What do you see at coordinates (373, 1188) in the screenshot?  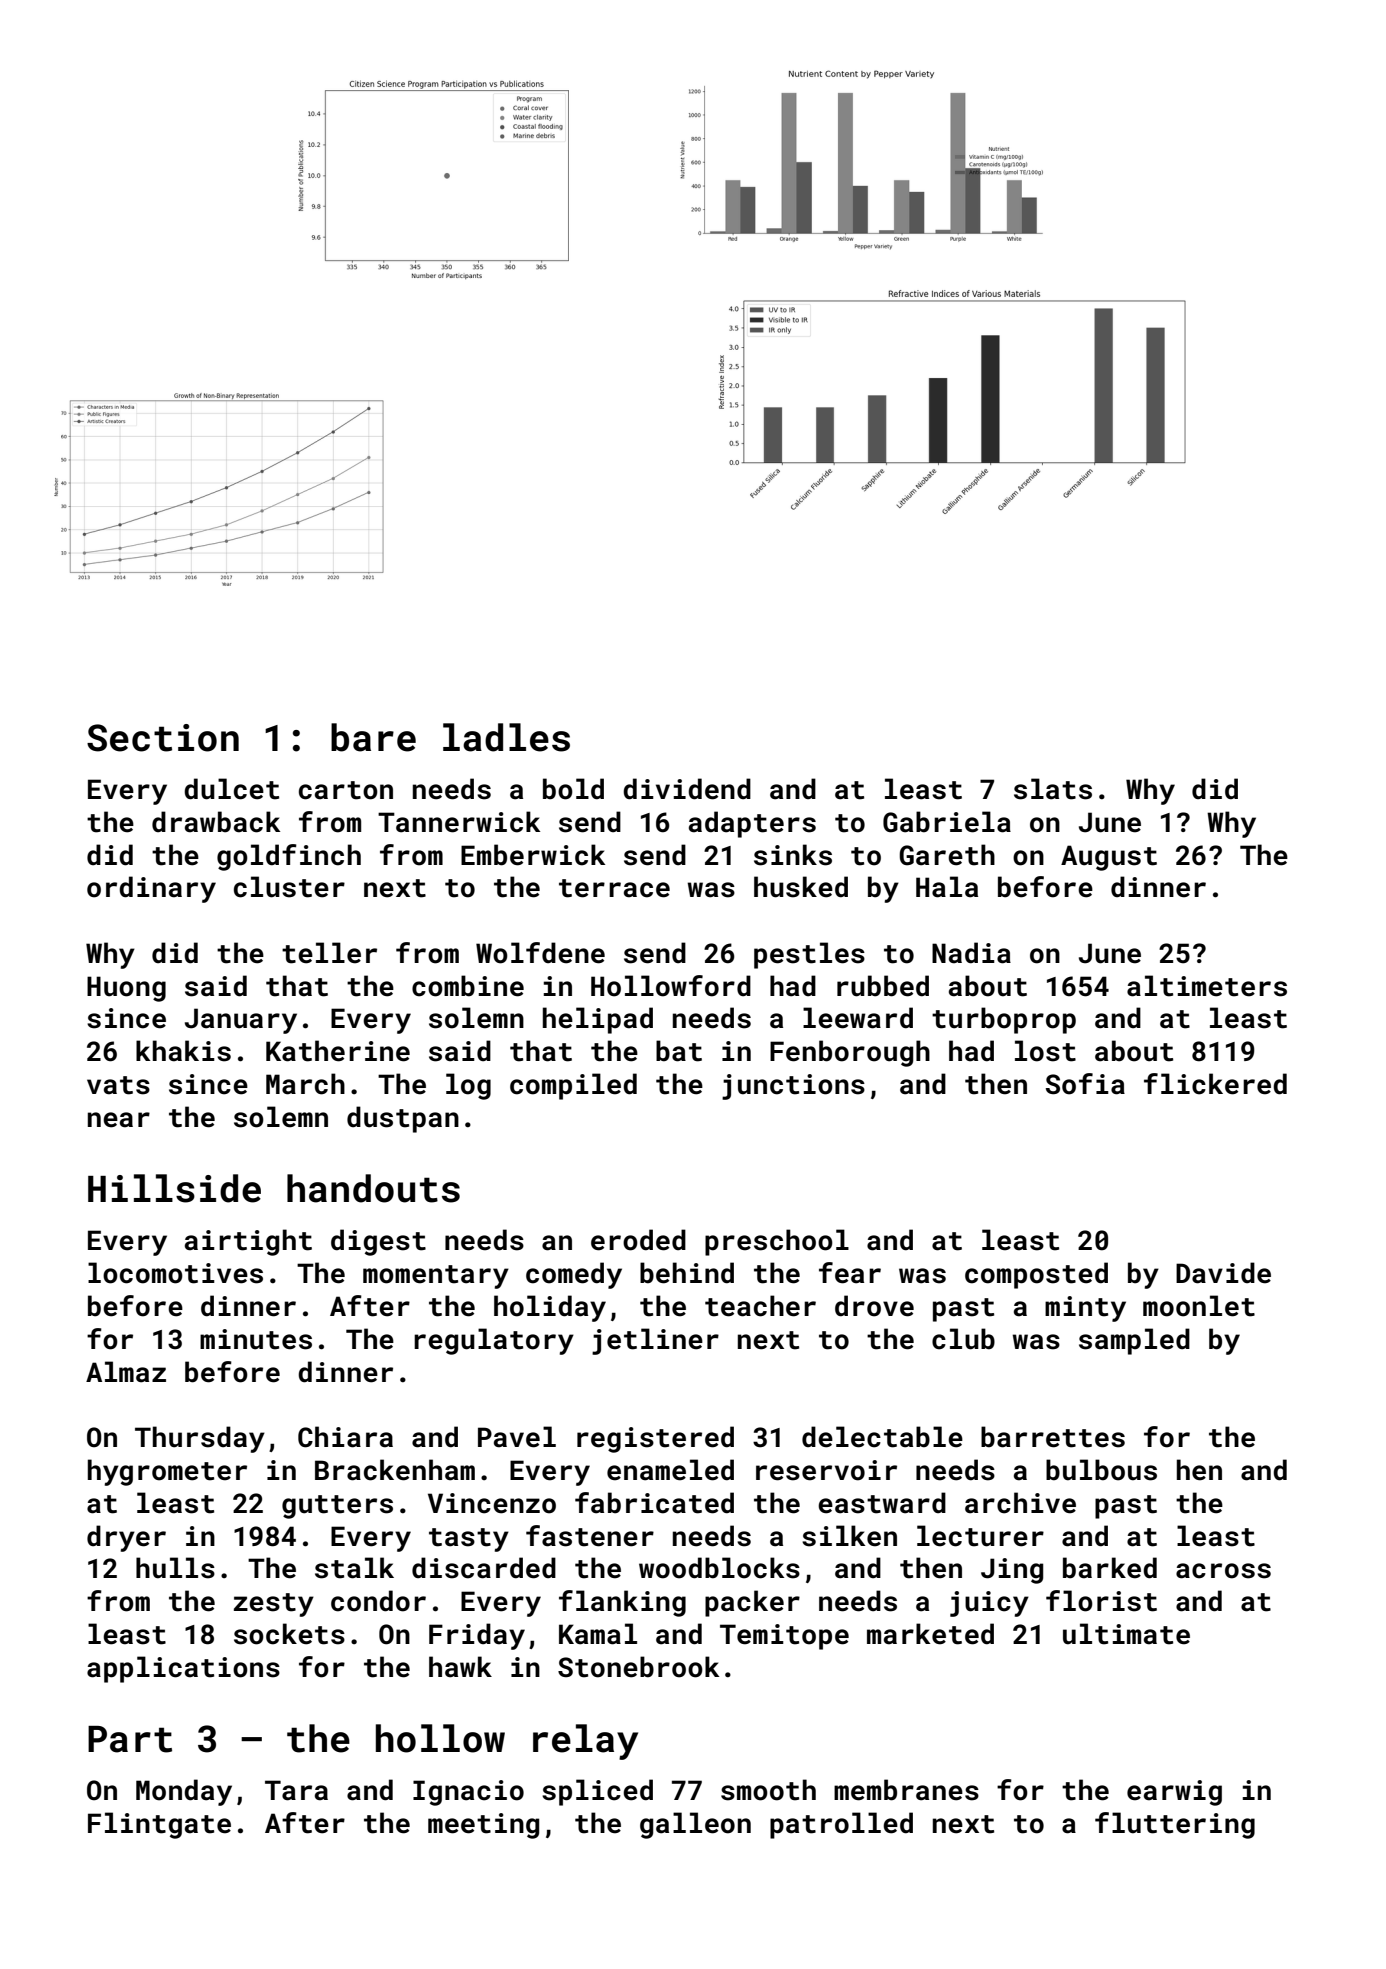 I see `handouts` at bounding box center [373, 1188].
